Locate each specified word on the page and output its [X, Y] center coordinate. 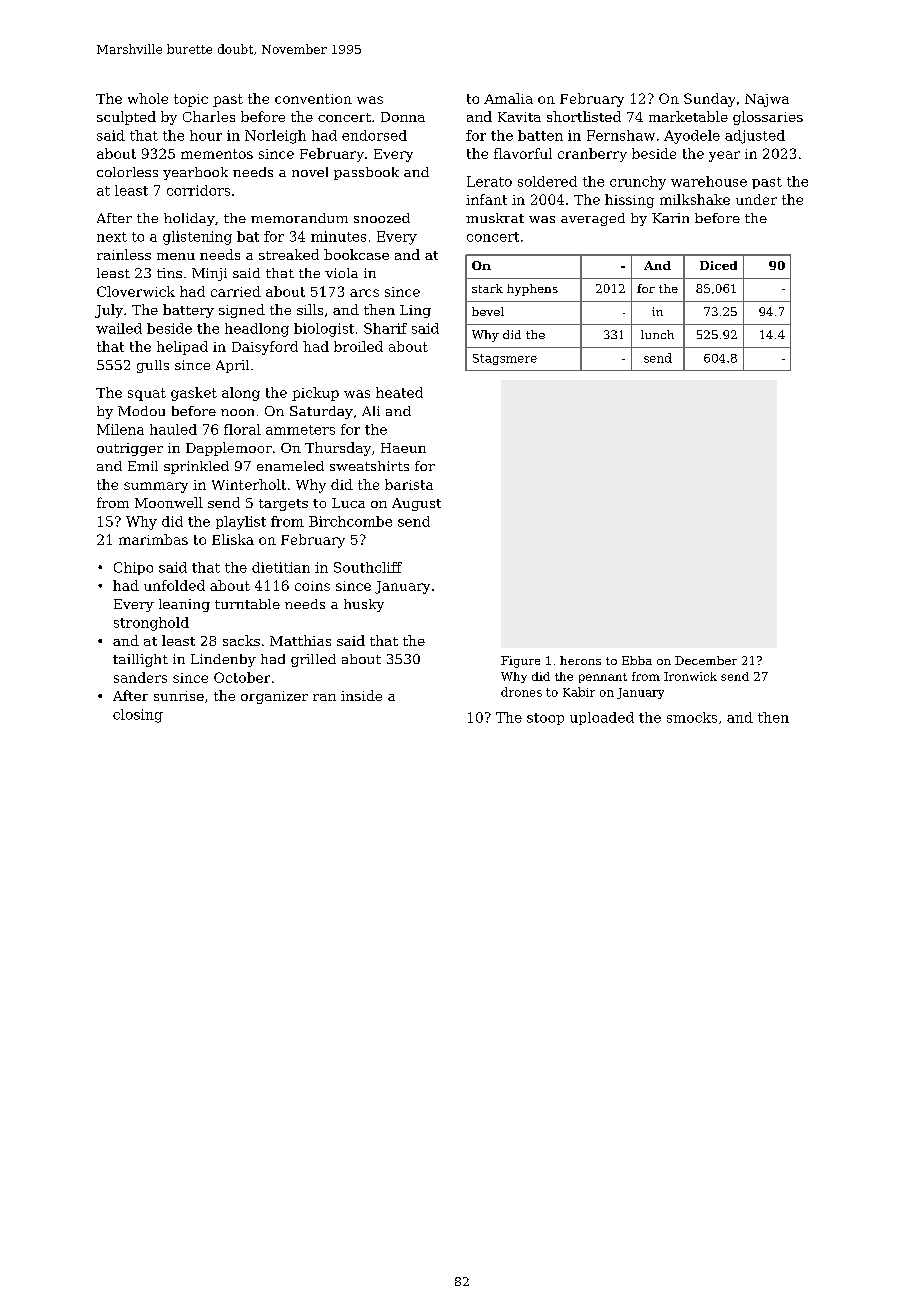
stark [487, 288]
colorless [127, 172]
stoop [545, 719]
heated [399, 392]
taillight [140, 660]
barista [409, 484]
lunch [657, 334]
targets [283, 505]
